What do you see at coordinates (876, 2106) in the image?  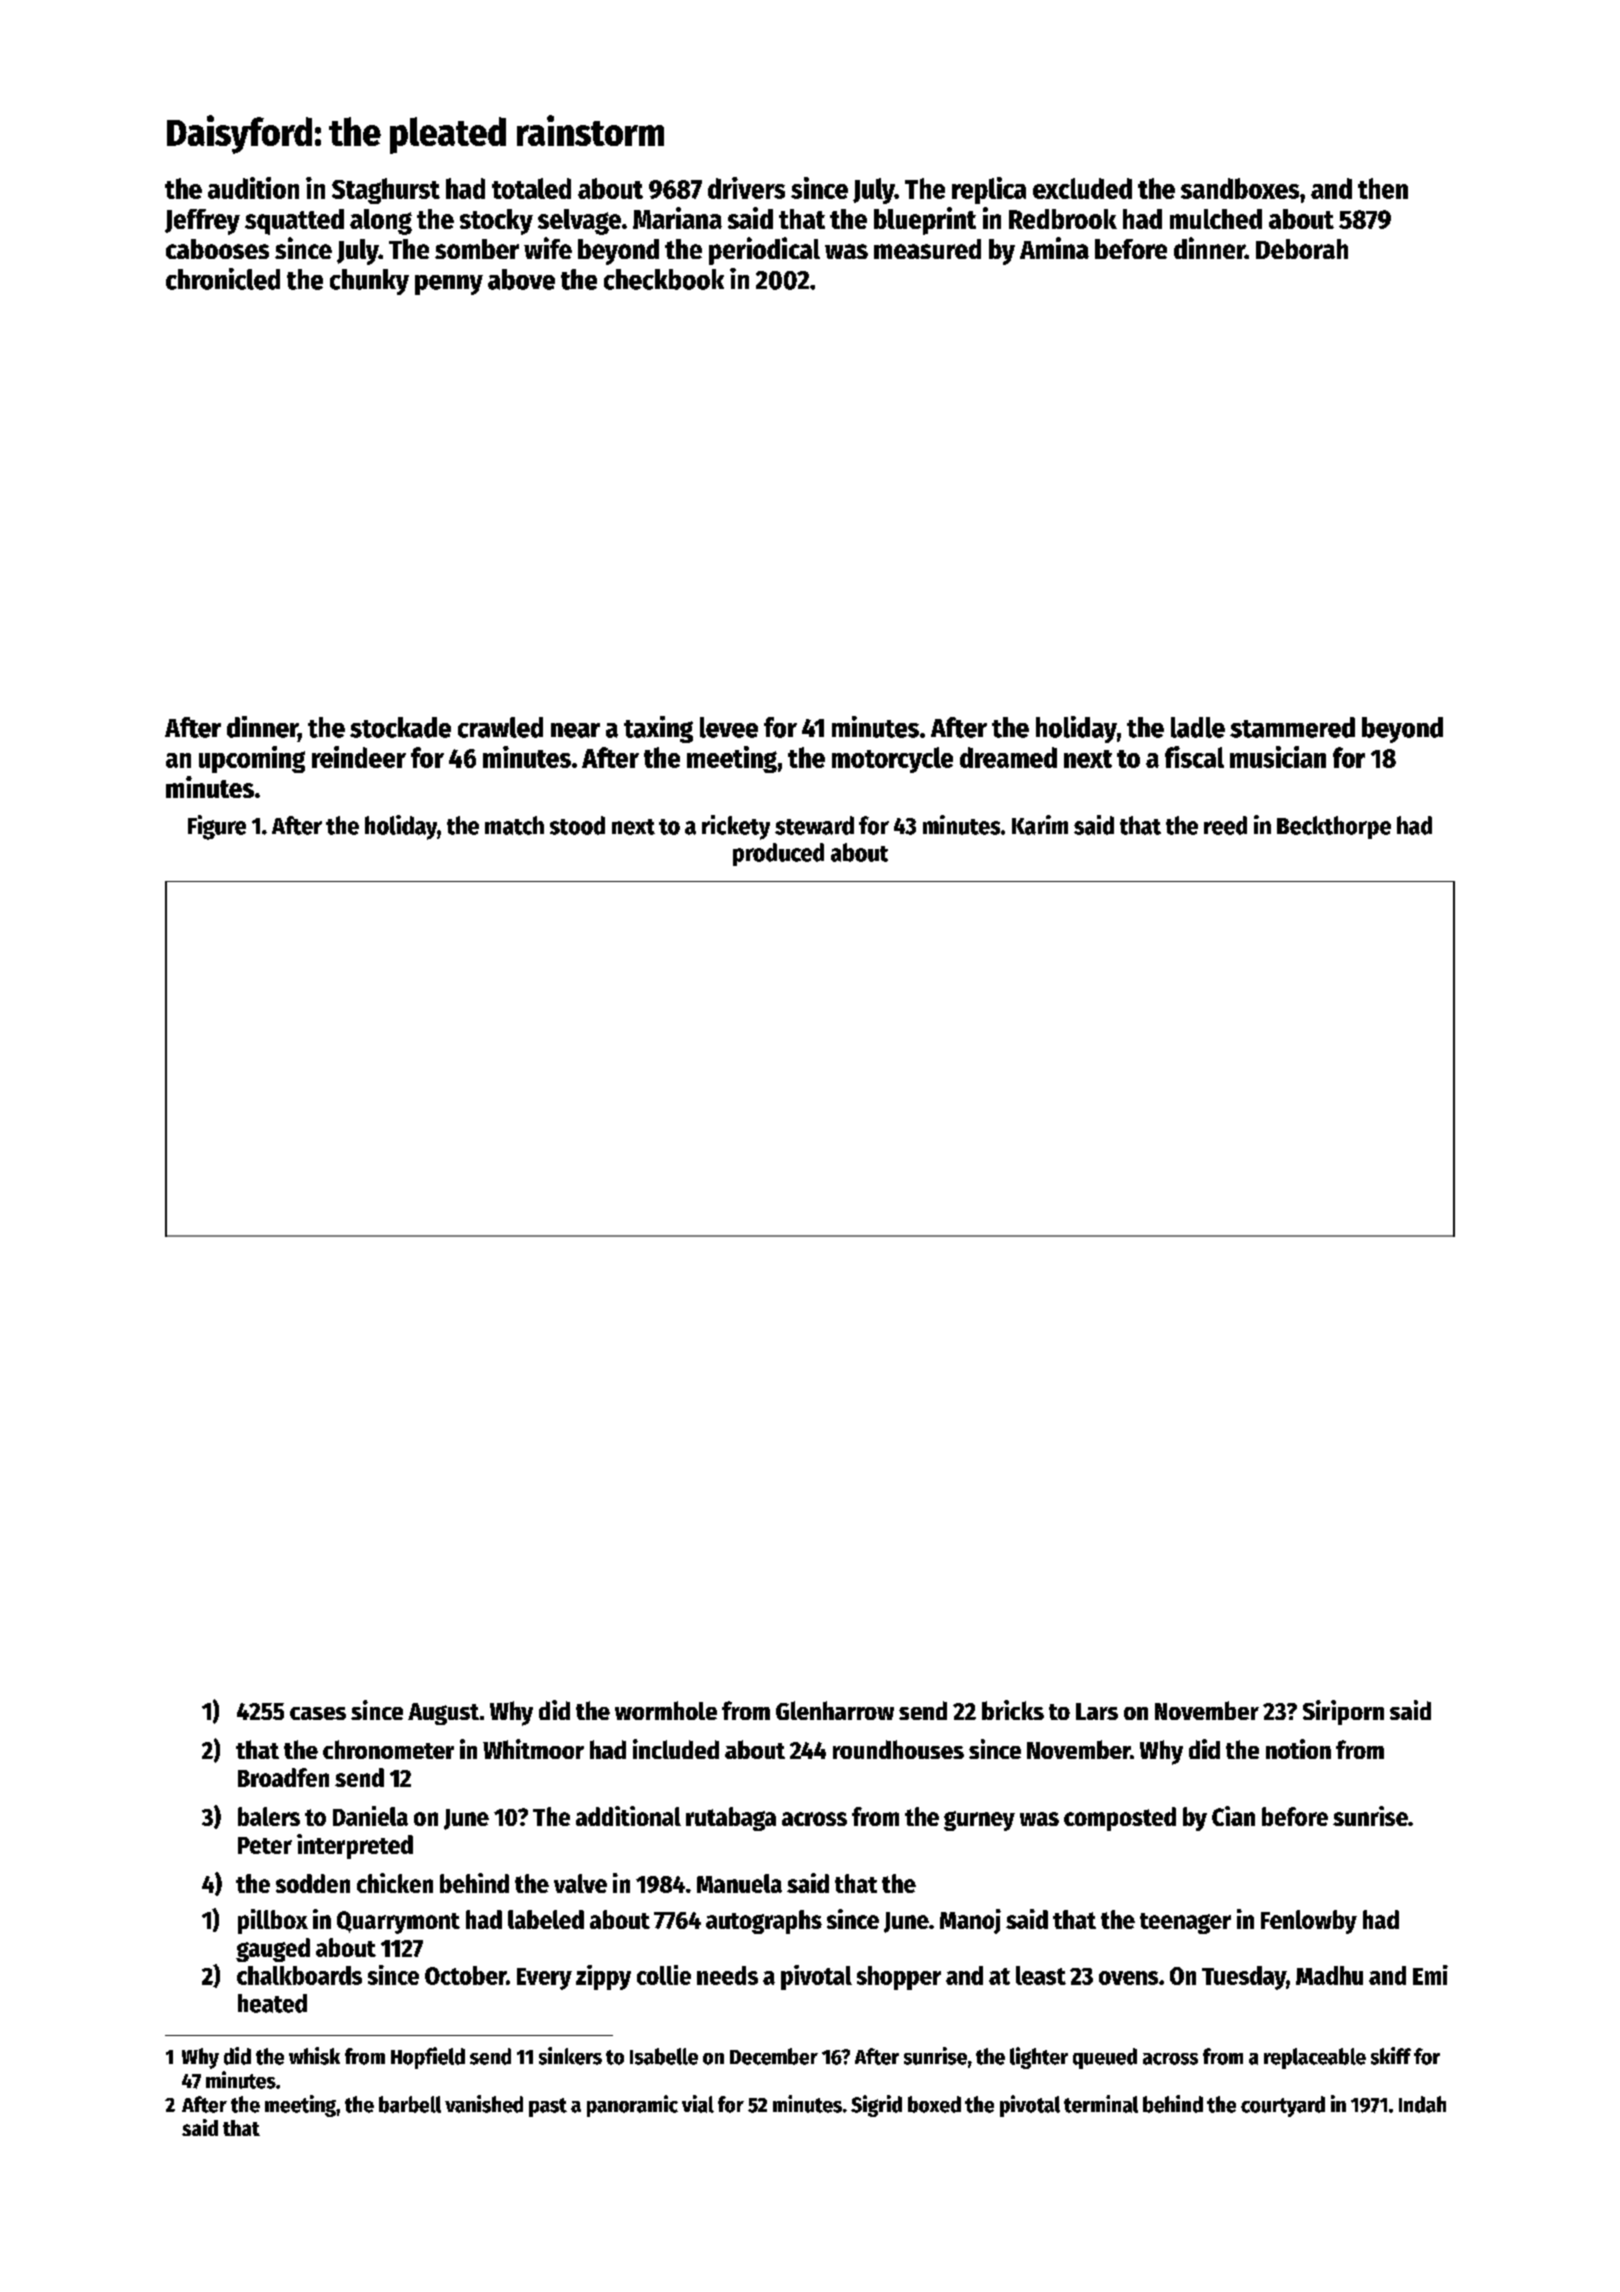 I see `Sigrid` at bounding box center [876, 2106].
